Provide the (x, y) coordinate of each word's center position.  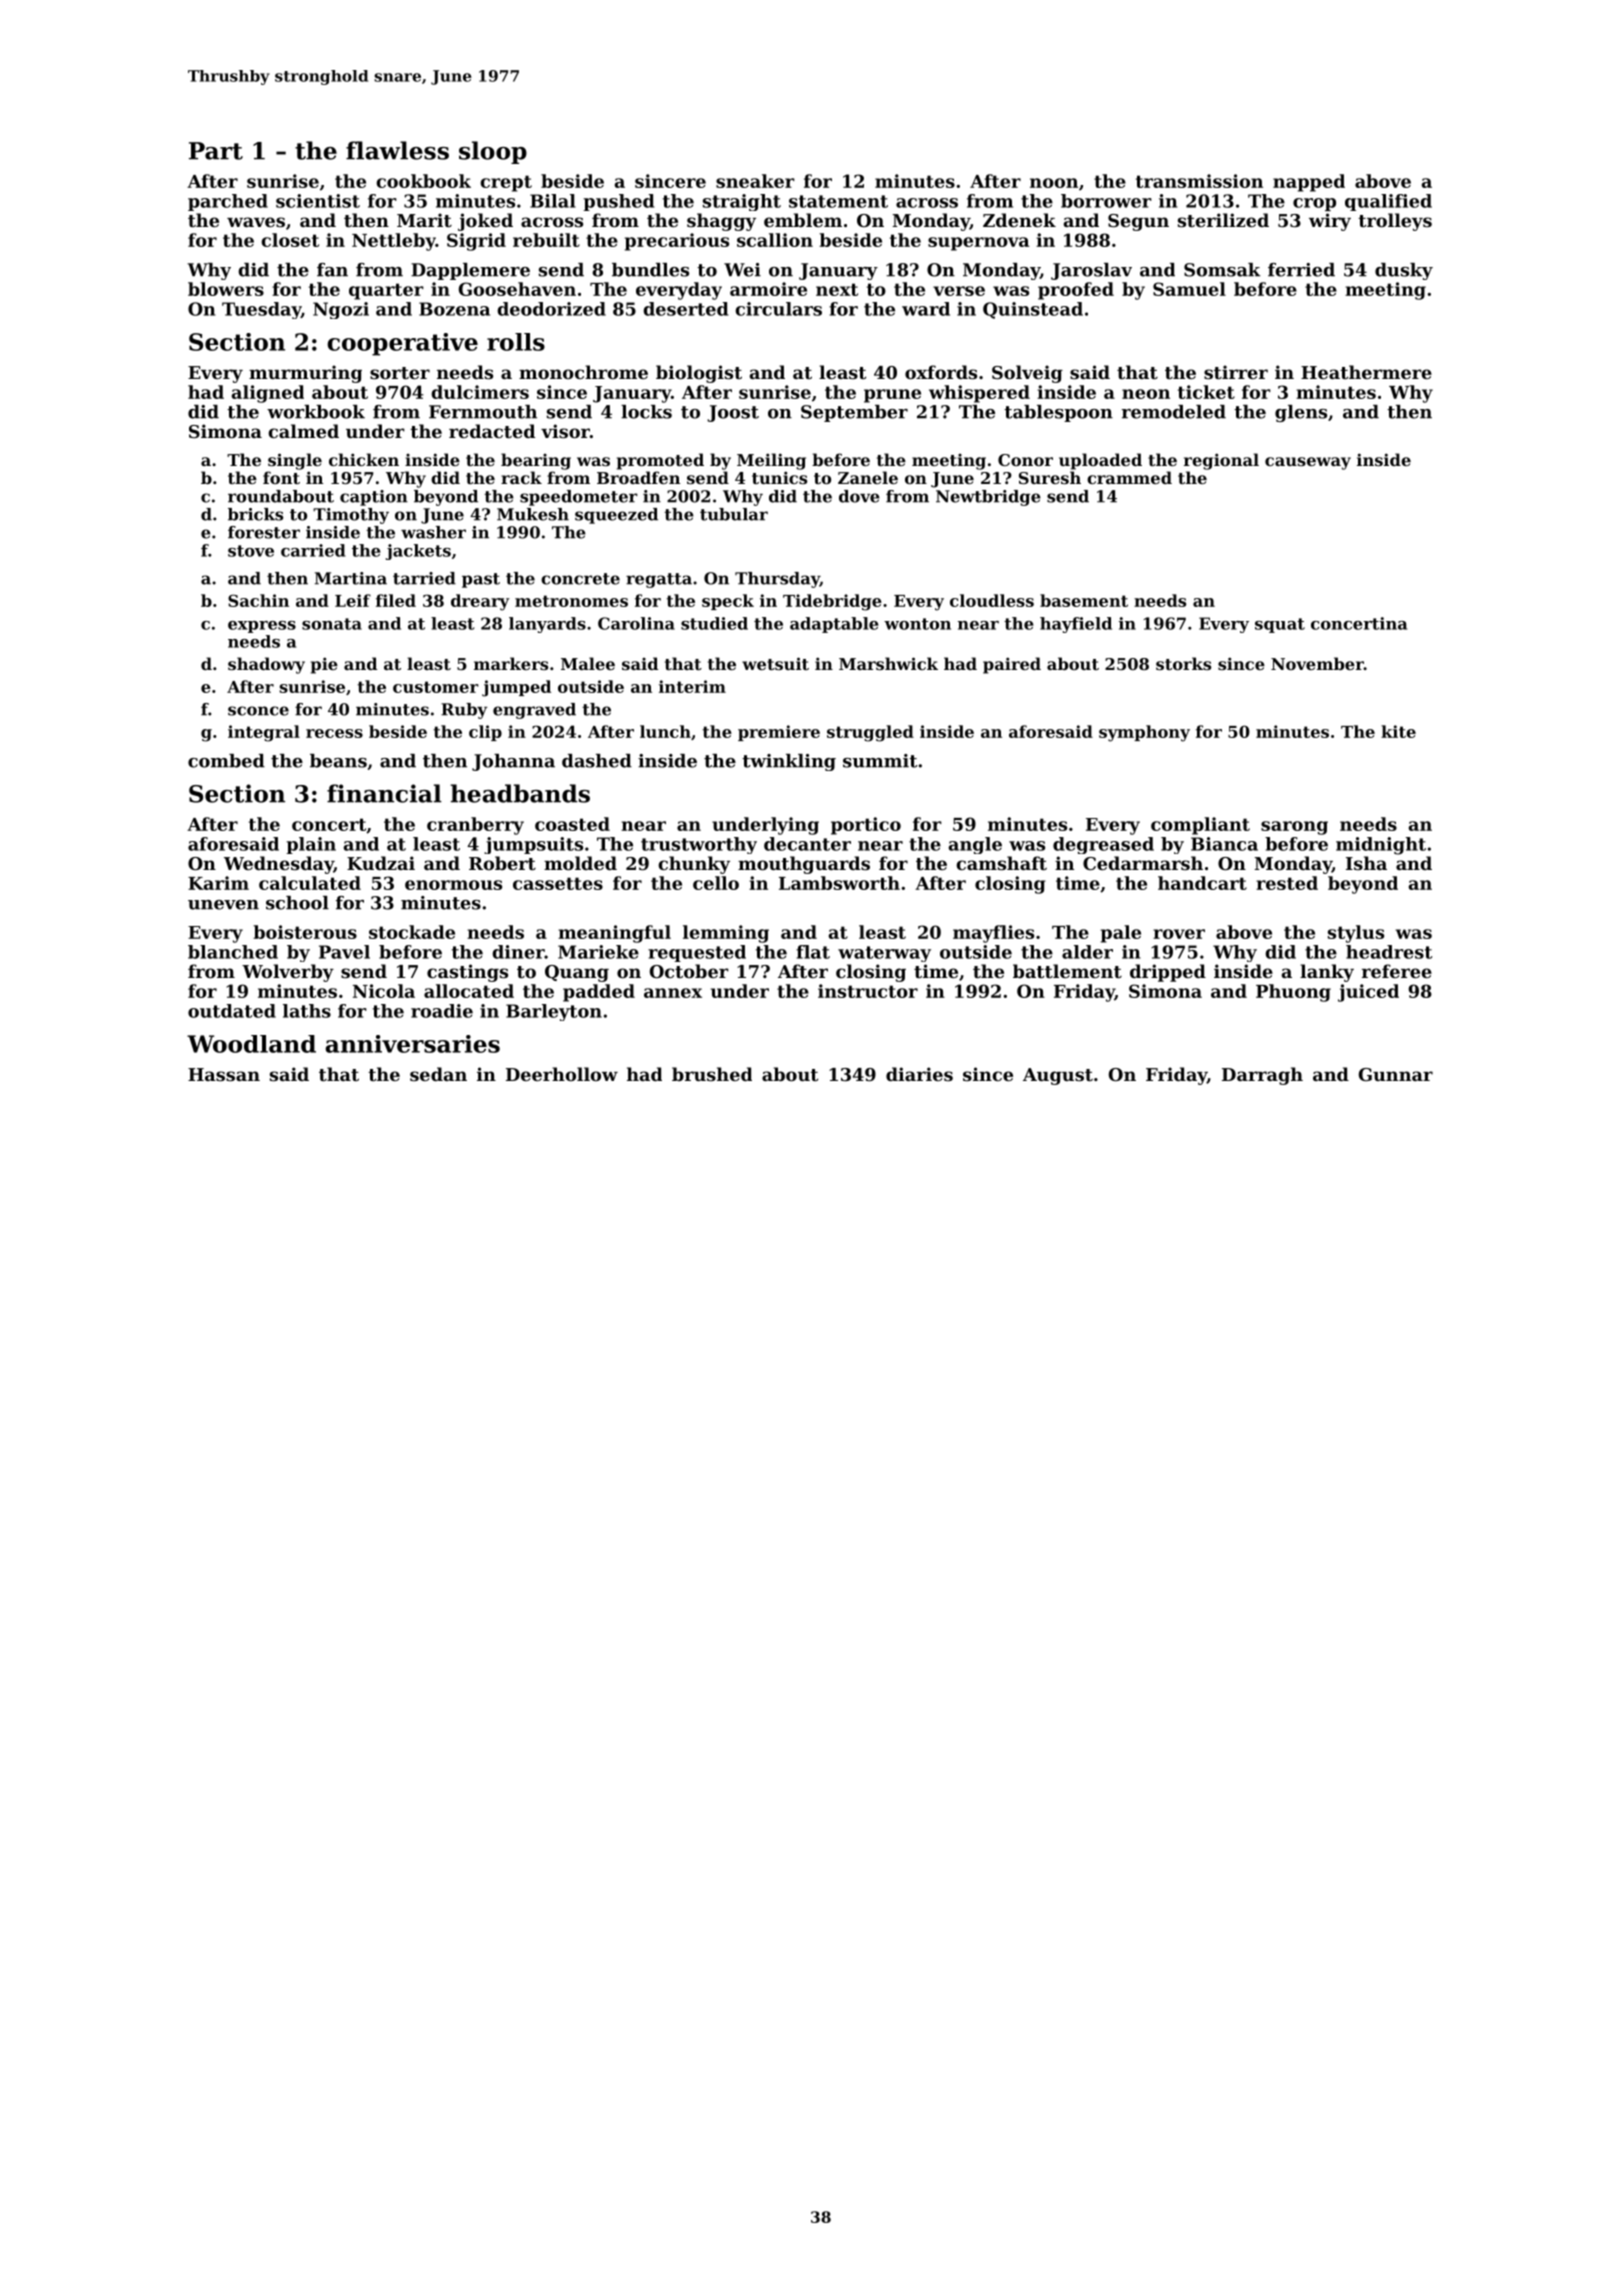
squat (1280, 625)
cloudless (992, 600)
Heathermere (1366, 372)
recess (334, 733)
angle (975, 845)
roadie (442, 1011)
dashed (597, 761)
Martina (351, 578)
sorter (400, 373)
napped (1309, 183)
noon (1054, 183)
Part (216, 151)
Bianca (1224, 844)
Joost (733, 413)
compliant (1200, 826)
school (297, 903)
